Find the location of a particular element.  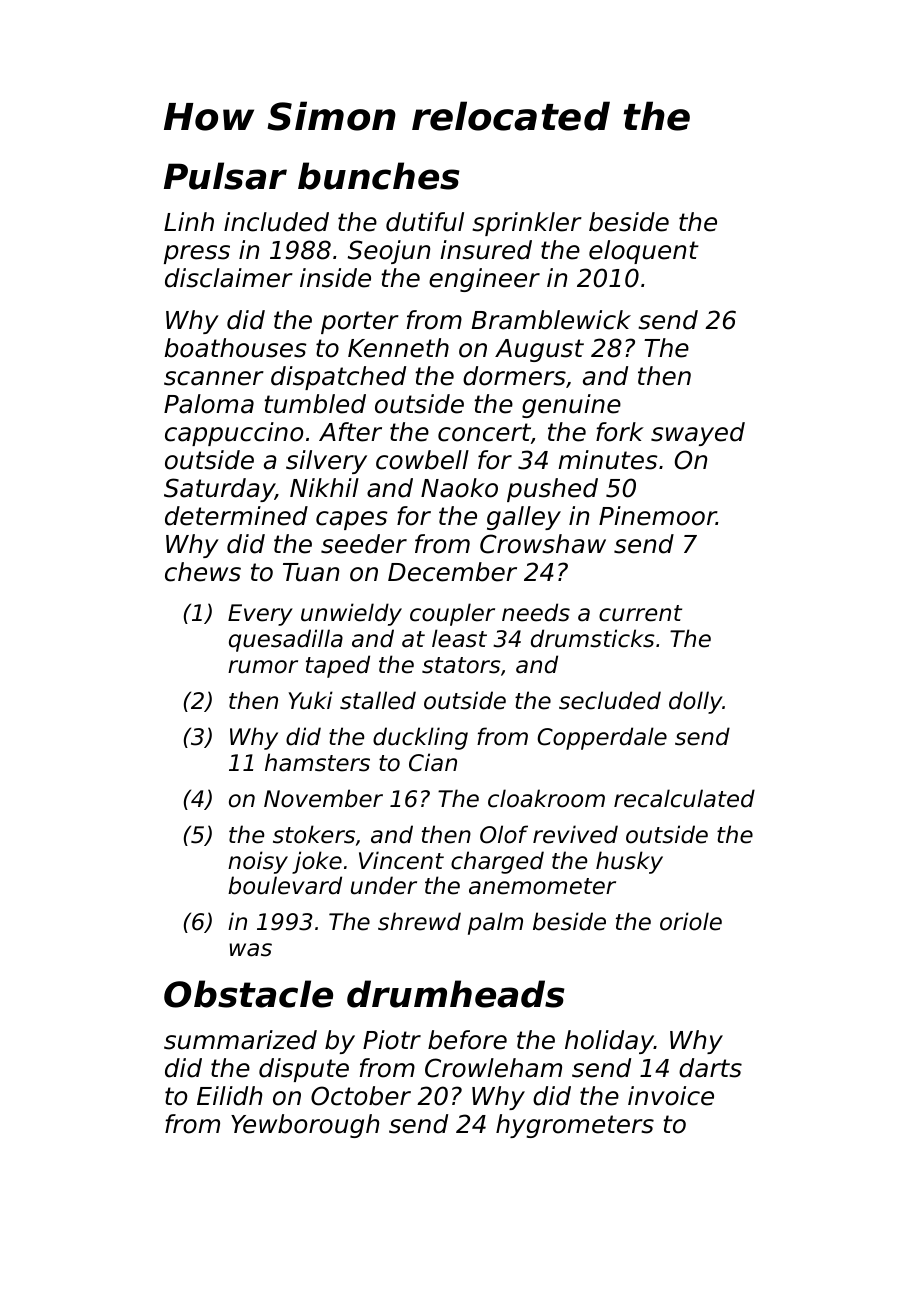

Saturday is located at coordinates (219, 490).
